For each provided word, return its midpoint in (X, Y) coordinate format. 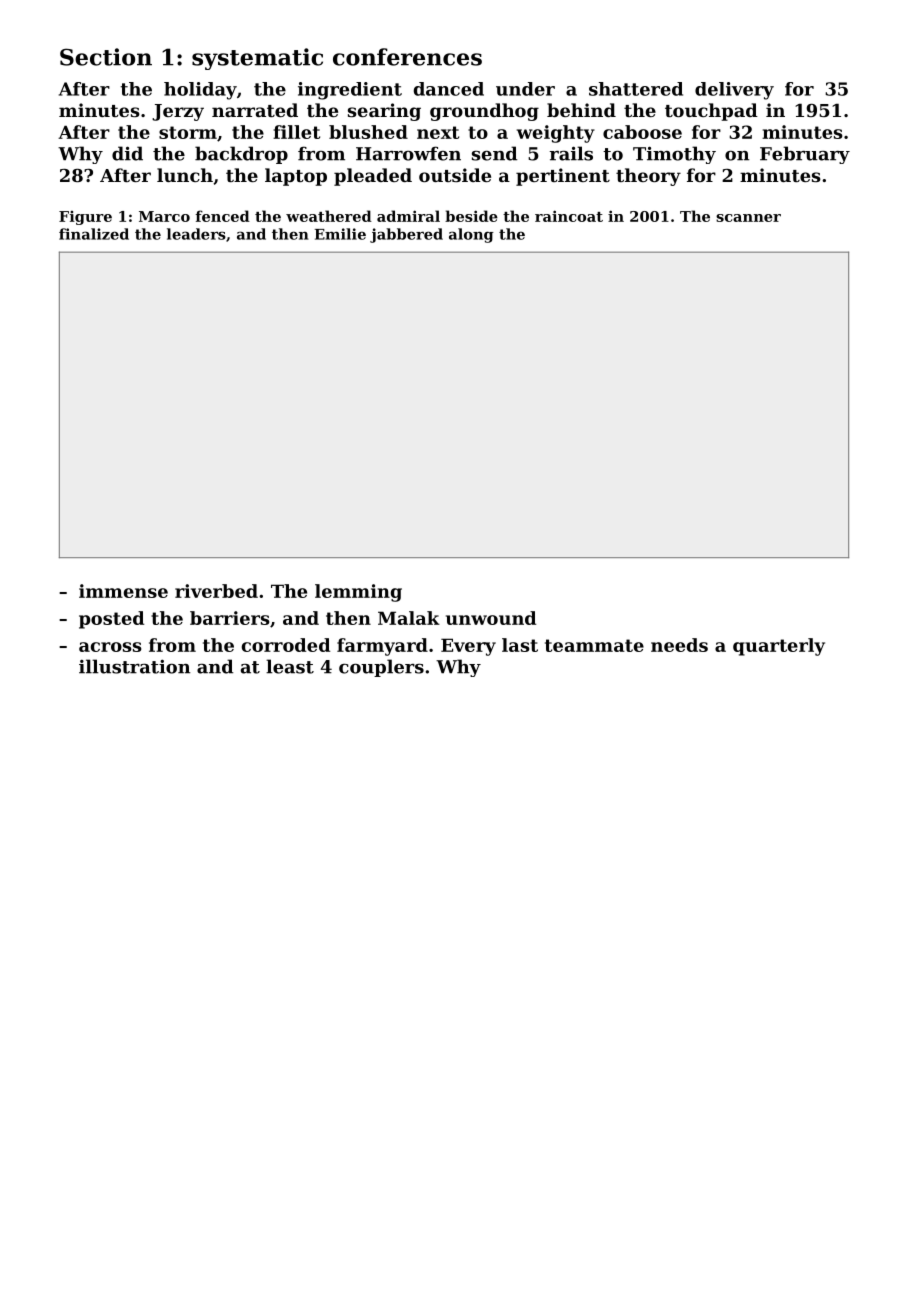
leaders (196, 234)
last (520, 645)
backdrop (241, 155)
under (525, 89)
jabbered (406, 235)
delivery (734, 91)
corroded (286, 645)
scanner (748, 218)
